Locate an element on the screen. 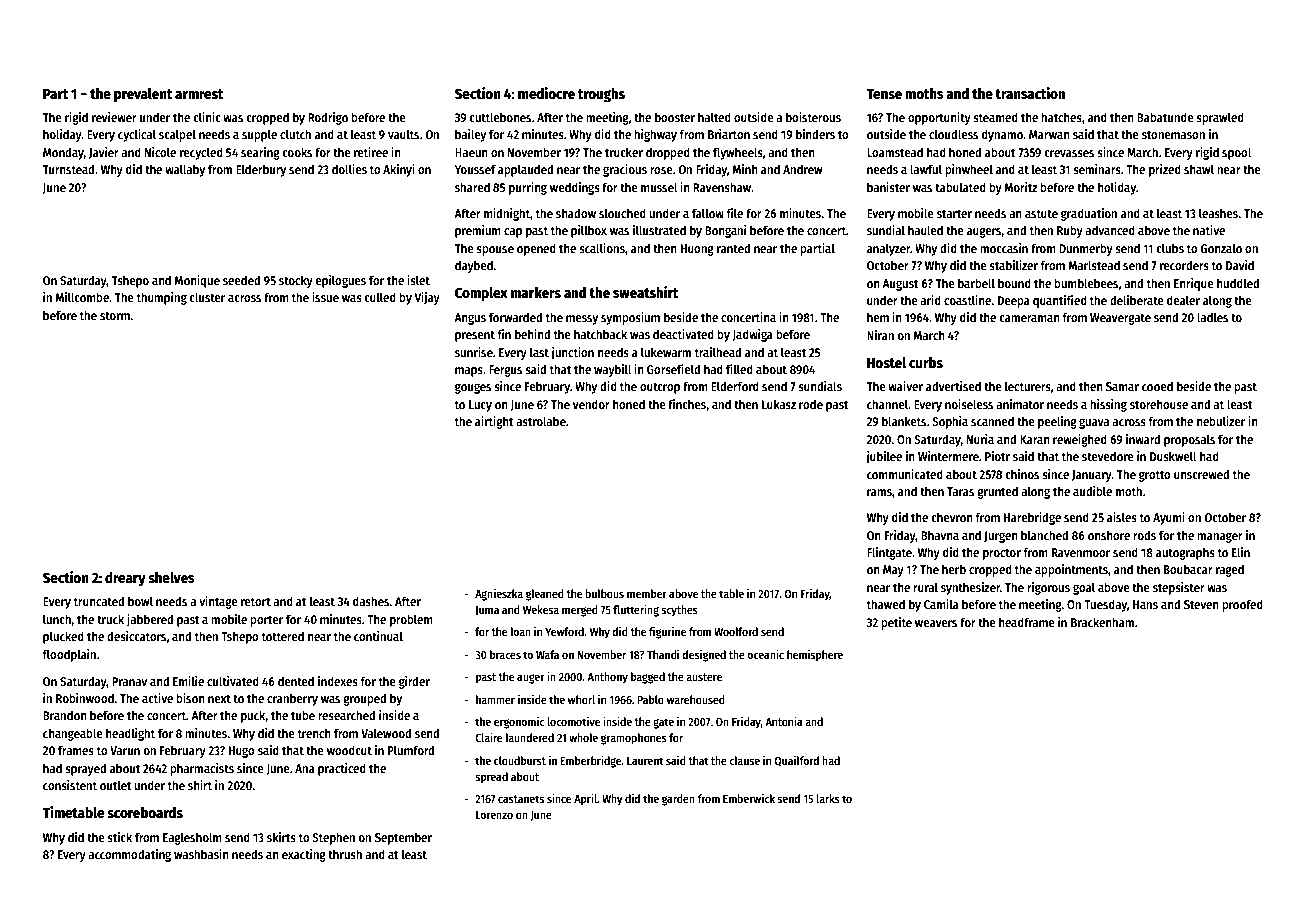 The image size is (1308, 924). weavers is located at coordinates (936, 623).
